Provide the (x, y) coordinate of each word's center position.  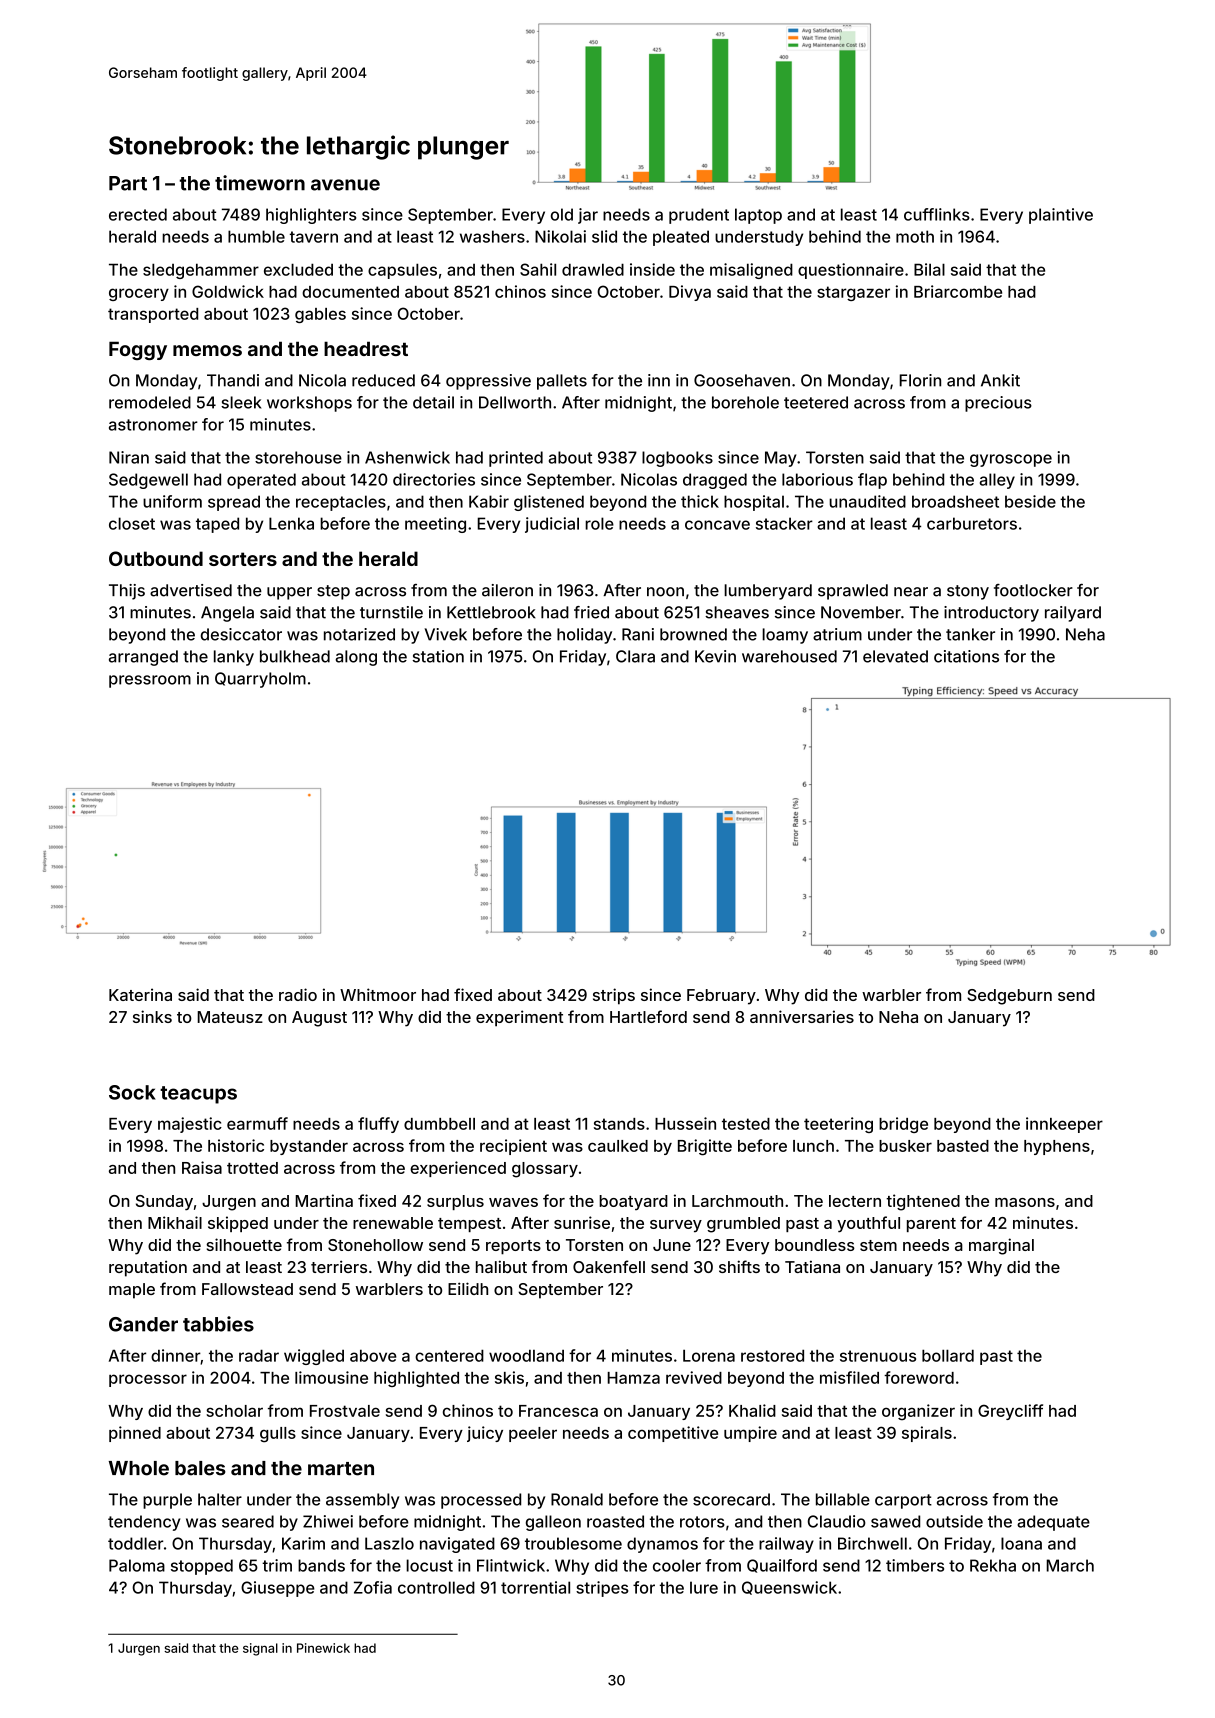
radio (298, 994)
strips (614, 996)
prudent (699, 216)
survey (676, 1226)
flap (872, 481)
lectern (855, 1201)
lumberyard (768, 592)
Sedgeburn (1009, 997)
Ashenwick (407, 457)
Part (128, 183)
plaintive (1061, 216)
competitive (673, 1434)
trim (277, 1565)
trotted (252, 1168)
